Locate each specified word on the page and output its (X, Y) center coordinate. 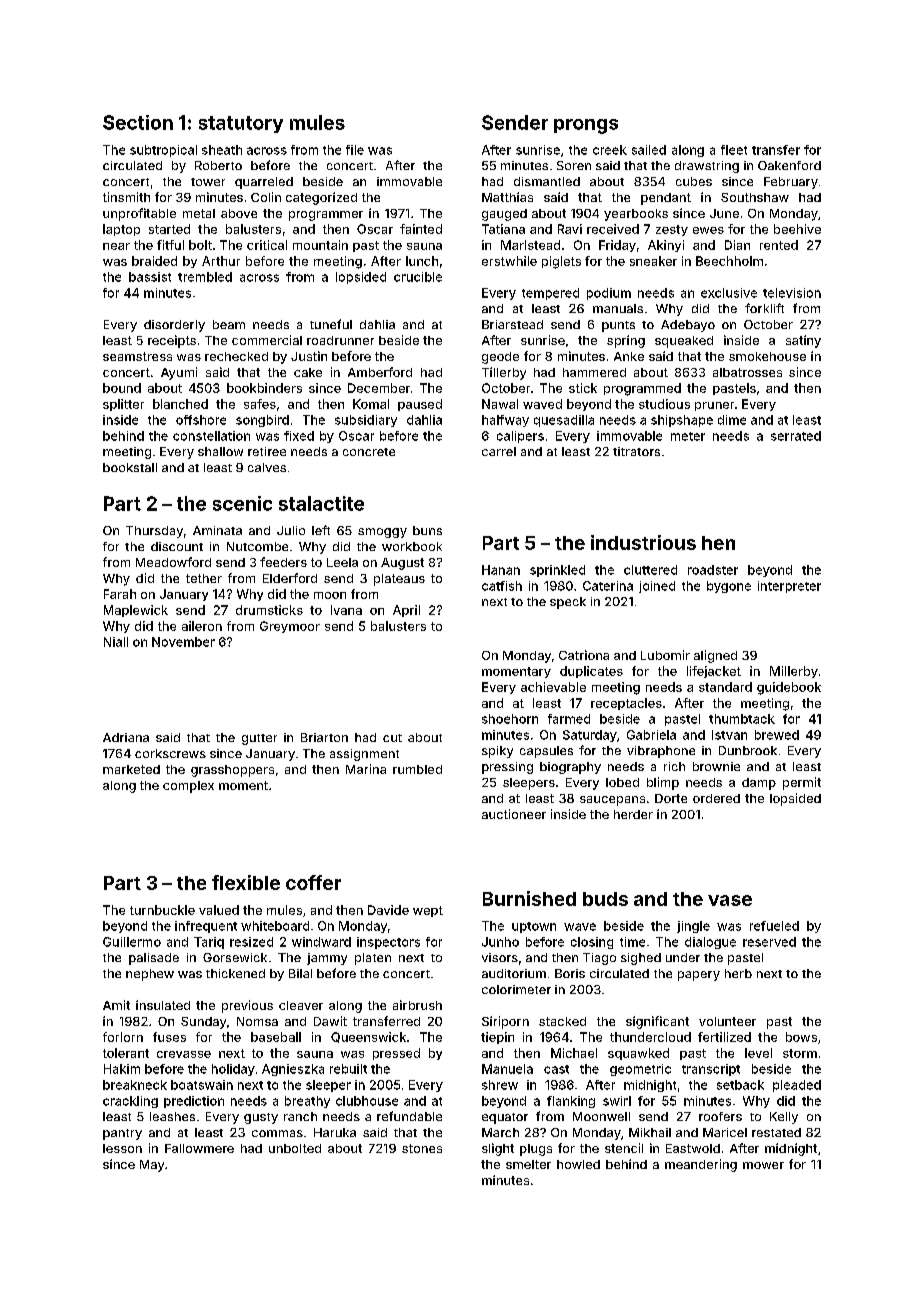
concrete (369, 452)
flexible (246, 882)
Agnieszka (293, 1070)
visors (500, 957)
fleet (734, 150)
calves (267, 467)
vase (730, 900)
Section (138, 122)
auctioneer (514, 814)
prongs (586, 126)
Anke (629, 356)
